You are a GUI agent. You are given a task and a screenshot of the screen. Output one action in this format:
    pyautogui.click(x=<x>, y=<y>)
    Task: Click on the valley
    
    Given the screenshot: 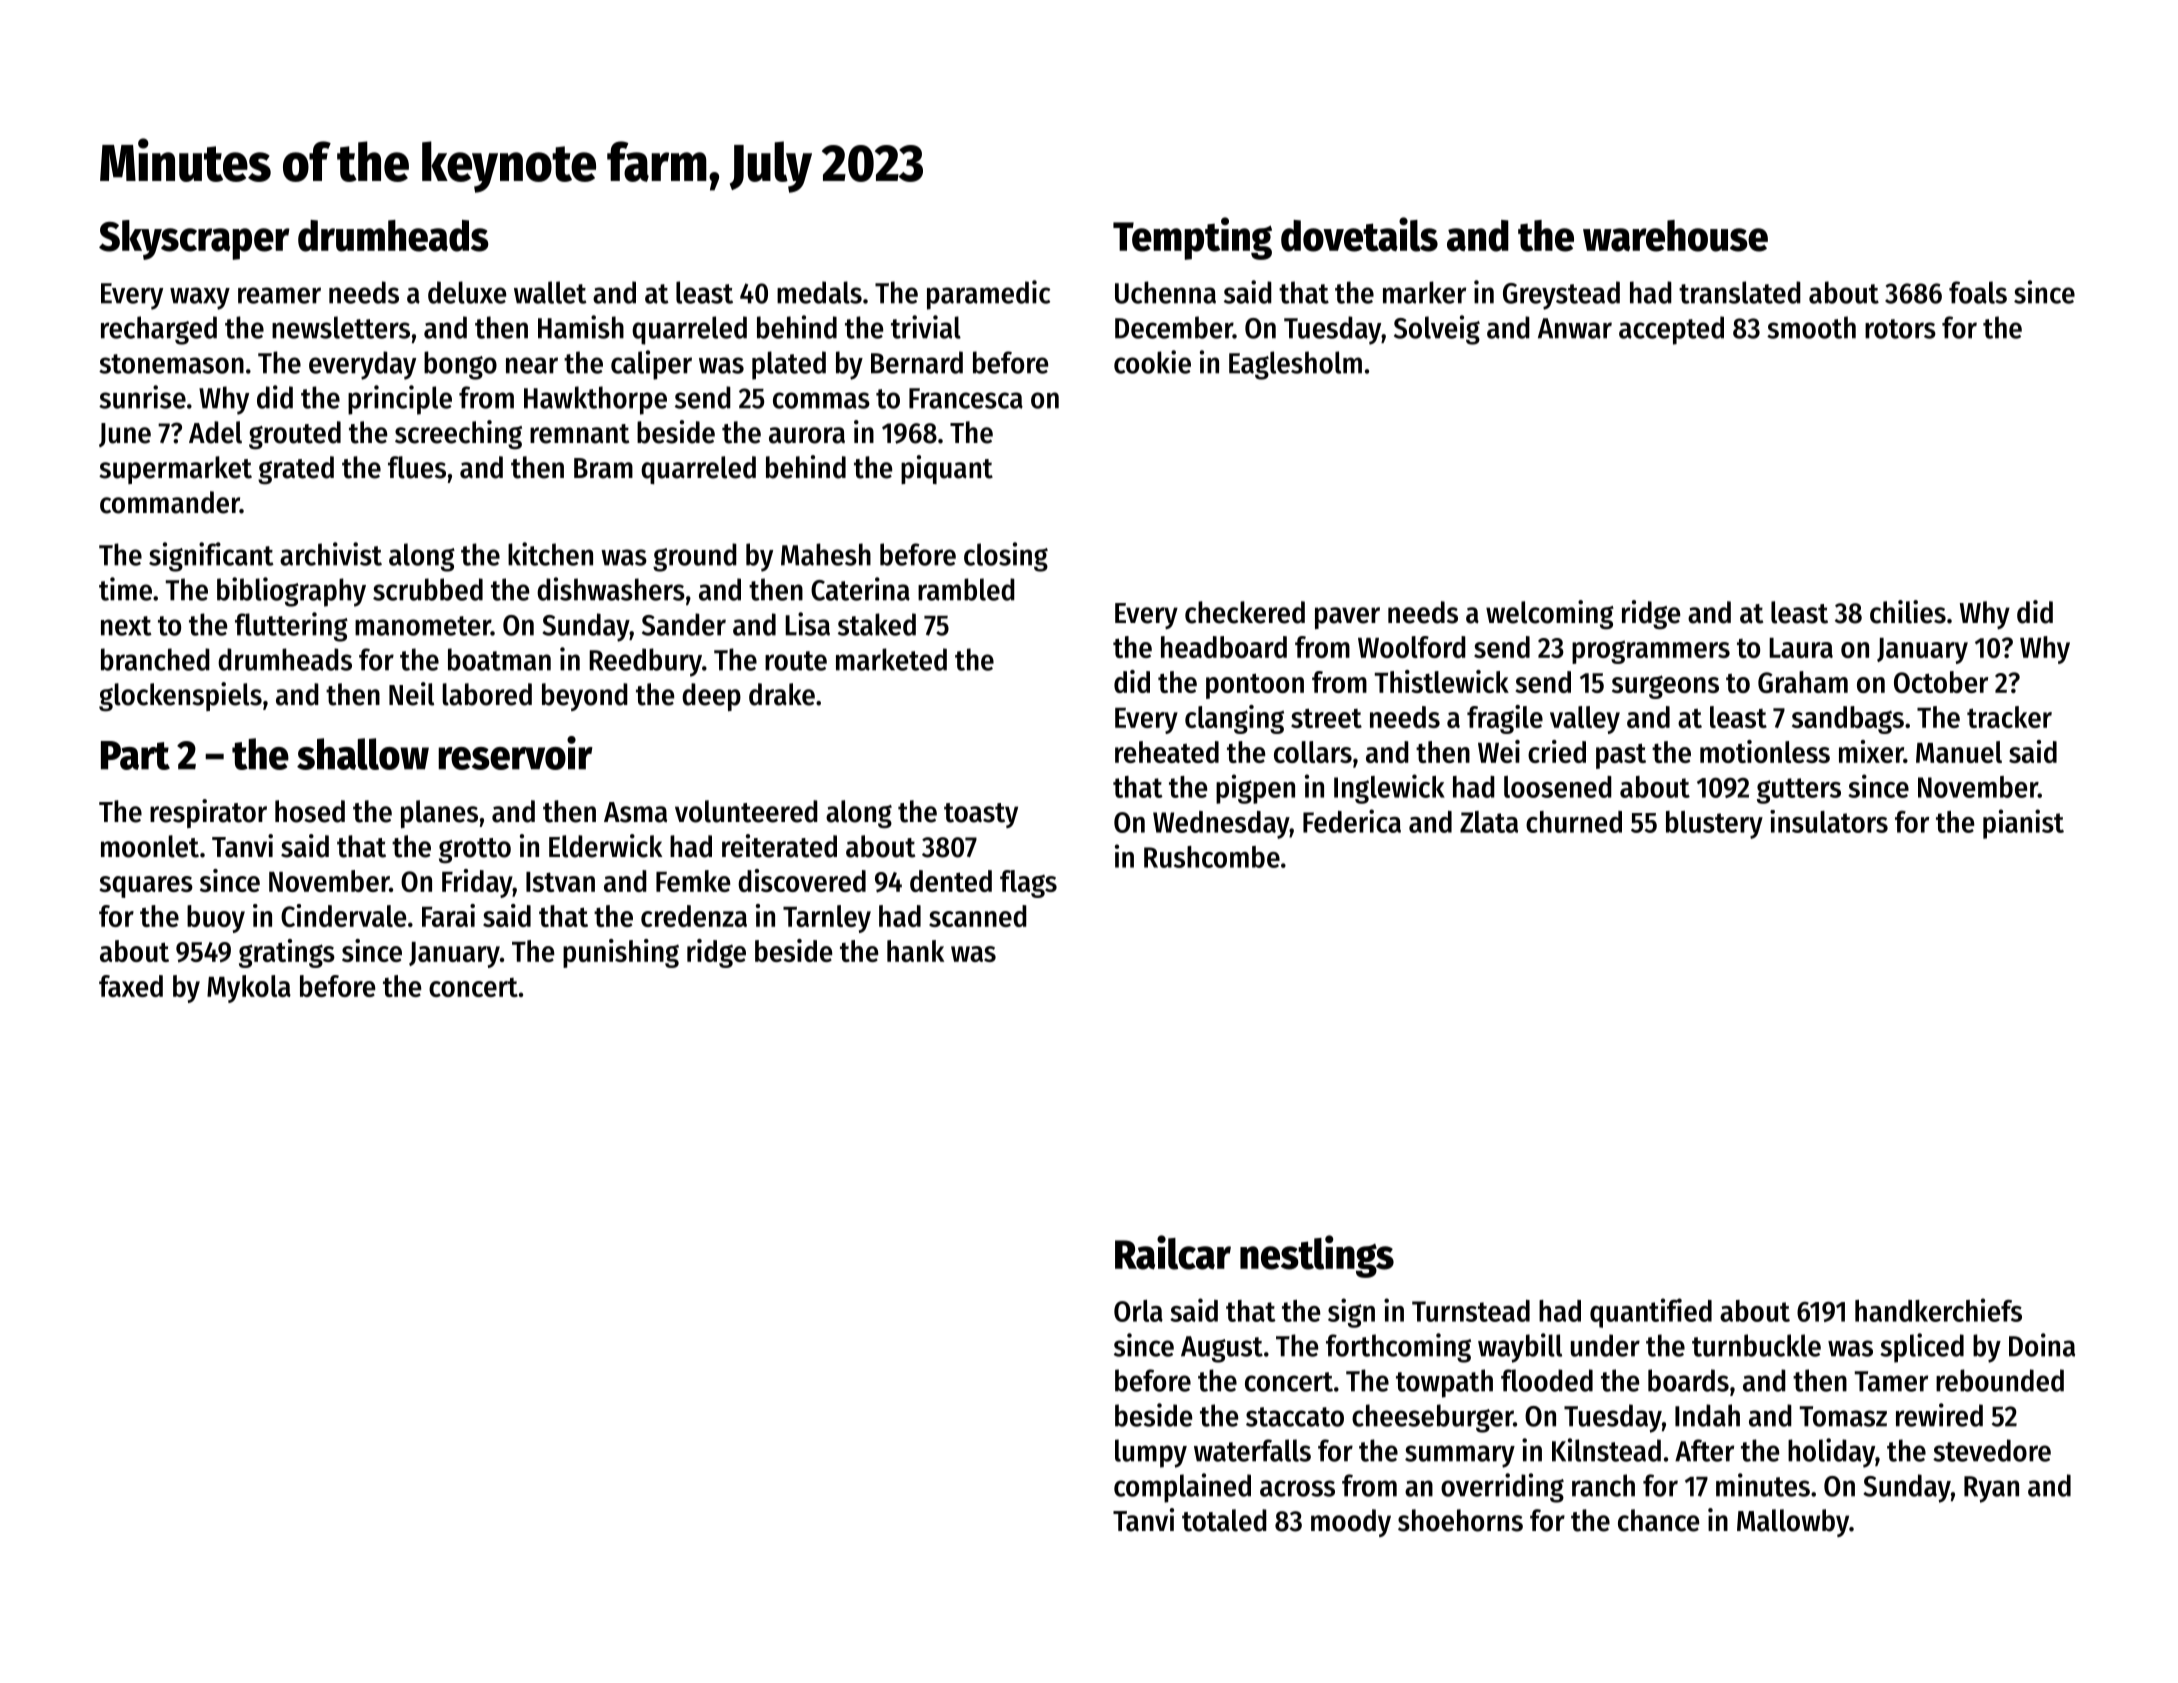 What is the action you would take?
    pyautogui.click(x=1585, y=720)
